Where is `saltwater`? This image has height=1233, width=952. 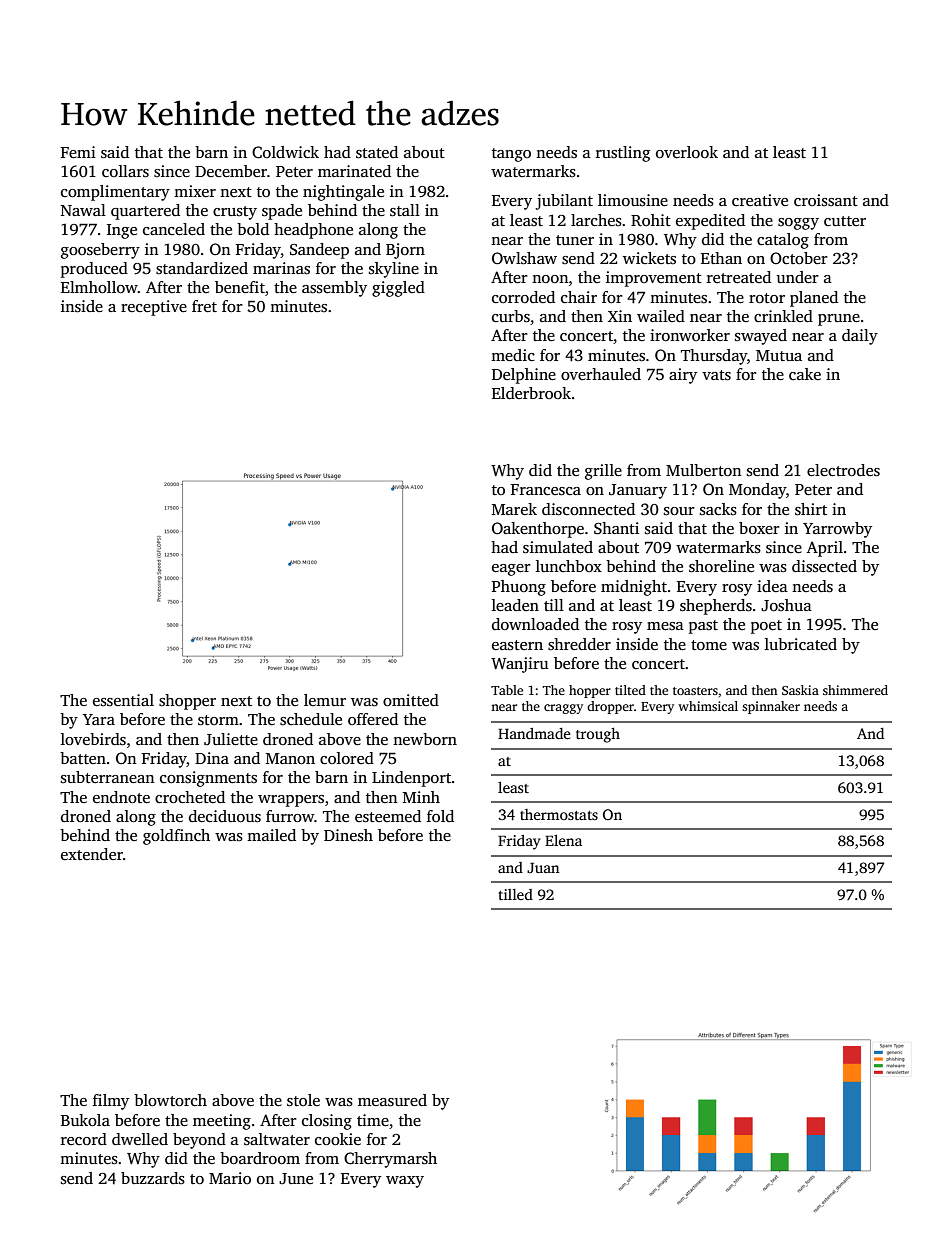
saltwater is located at coordinates (277, 1139).
